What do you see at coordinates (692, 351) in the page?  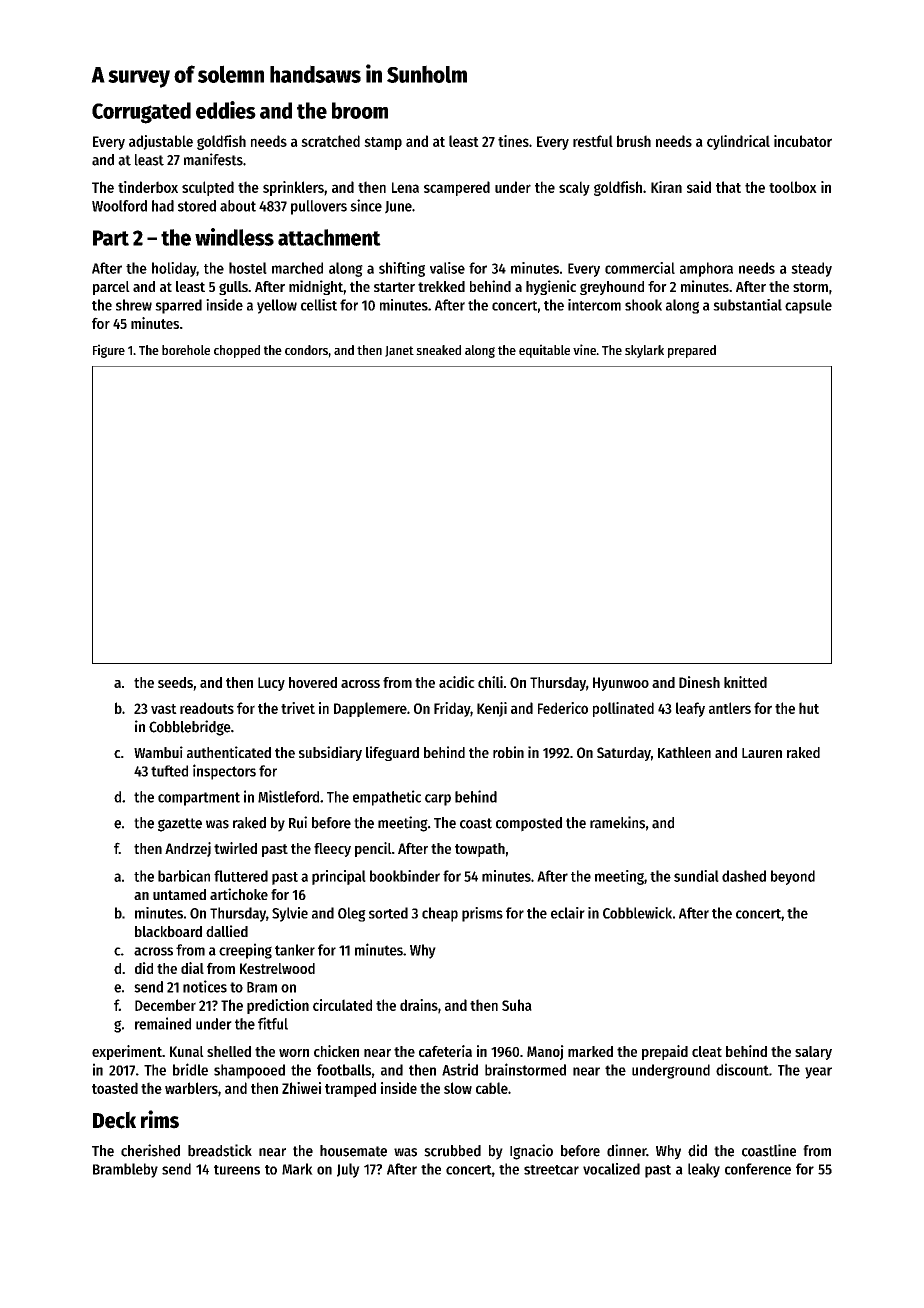 I see `prepared` at bounding box center [692, 351].
